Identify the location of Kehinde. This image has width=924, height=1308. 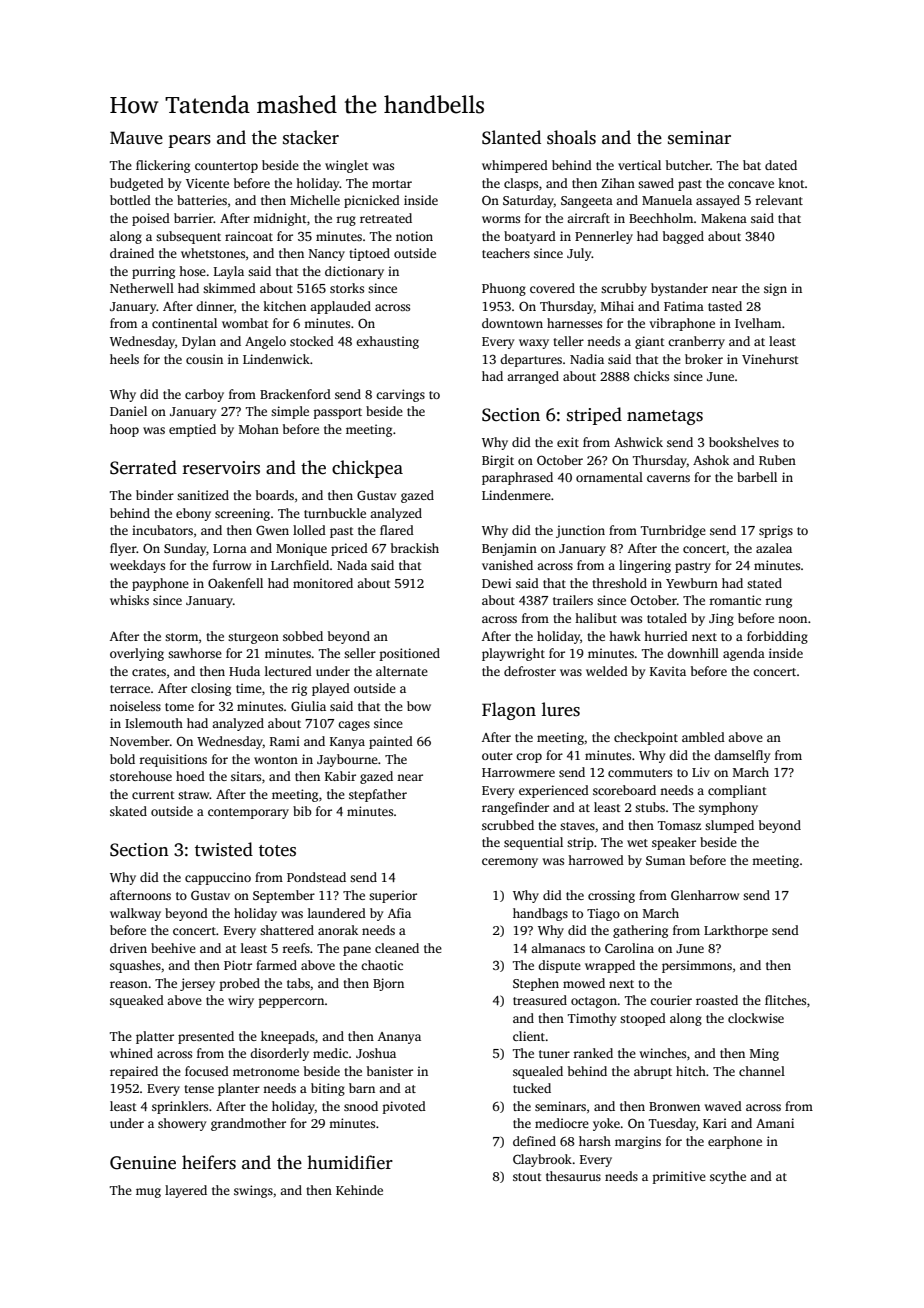
(359, 1190).
